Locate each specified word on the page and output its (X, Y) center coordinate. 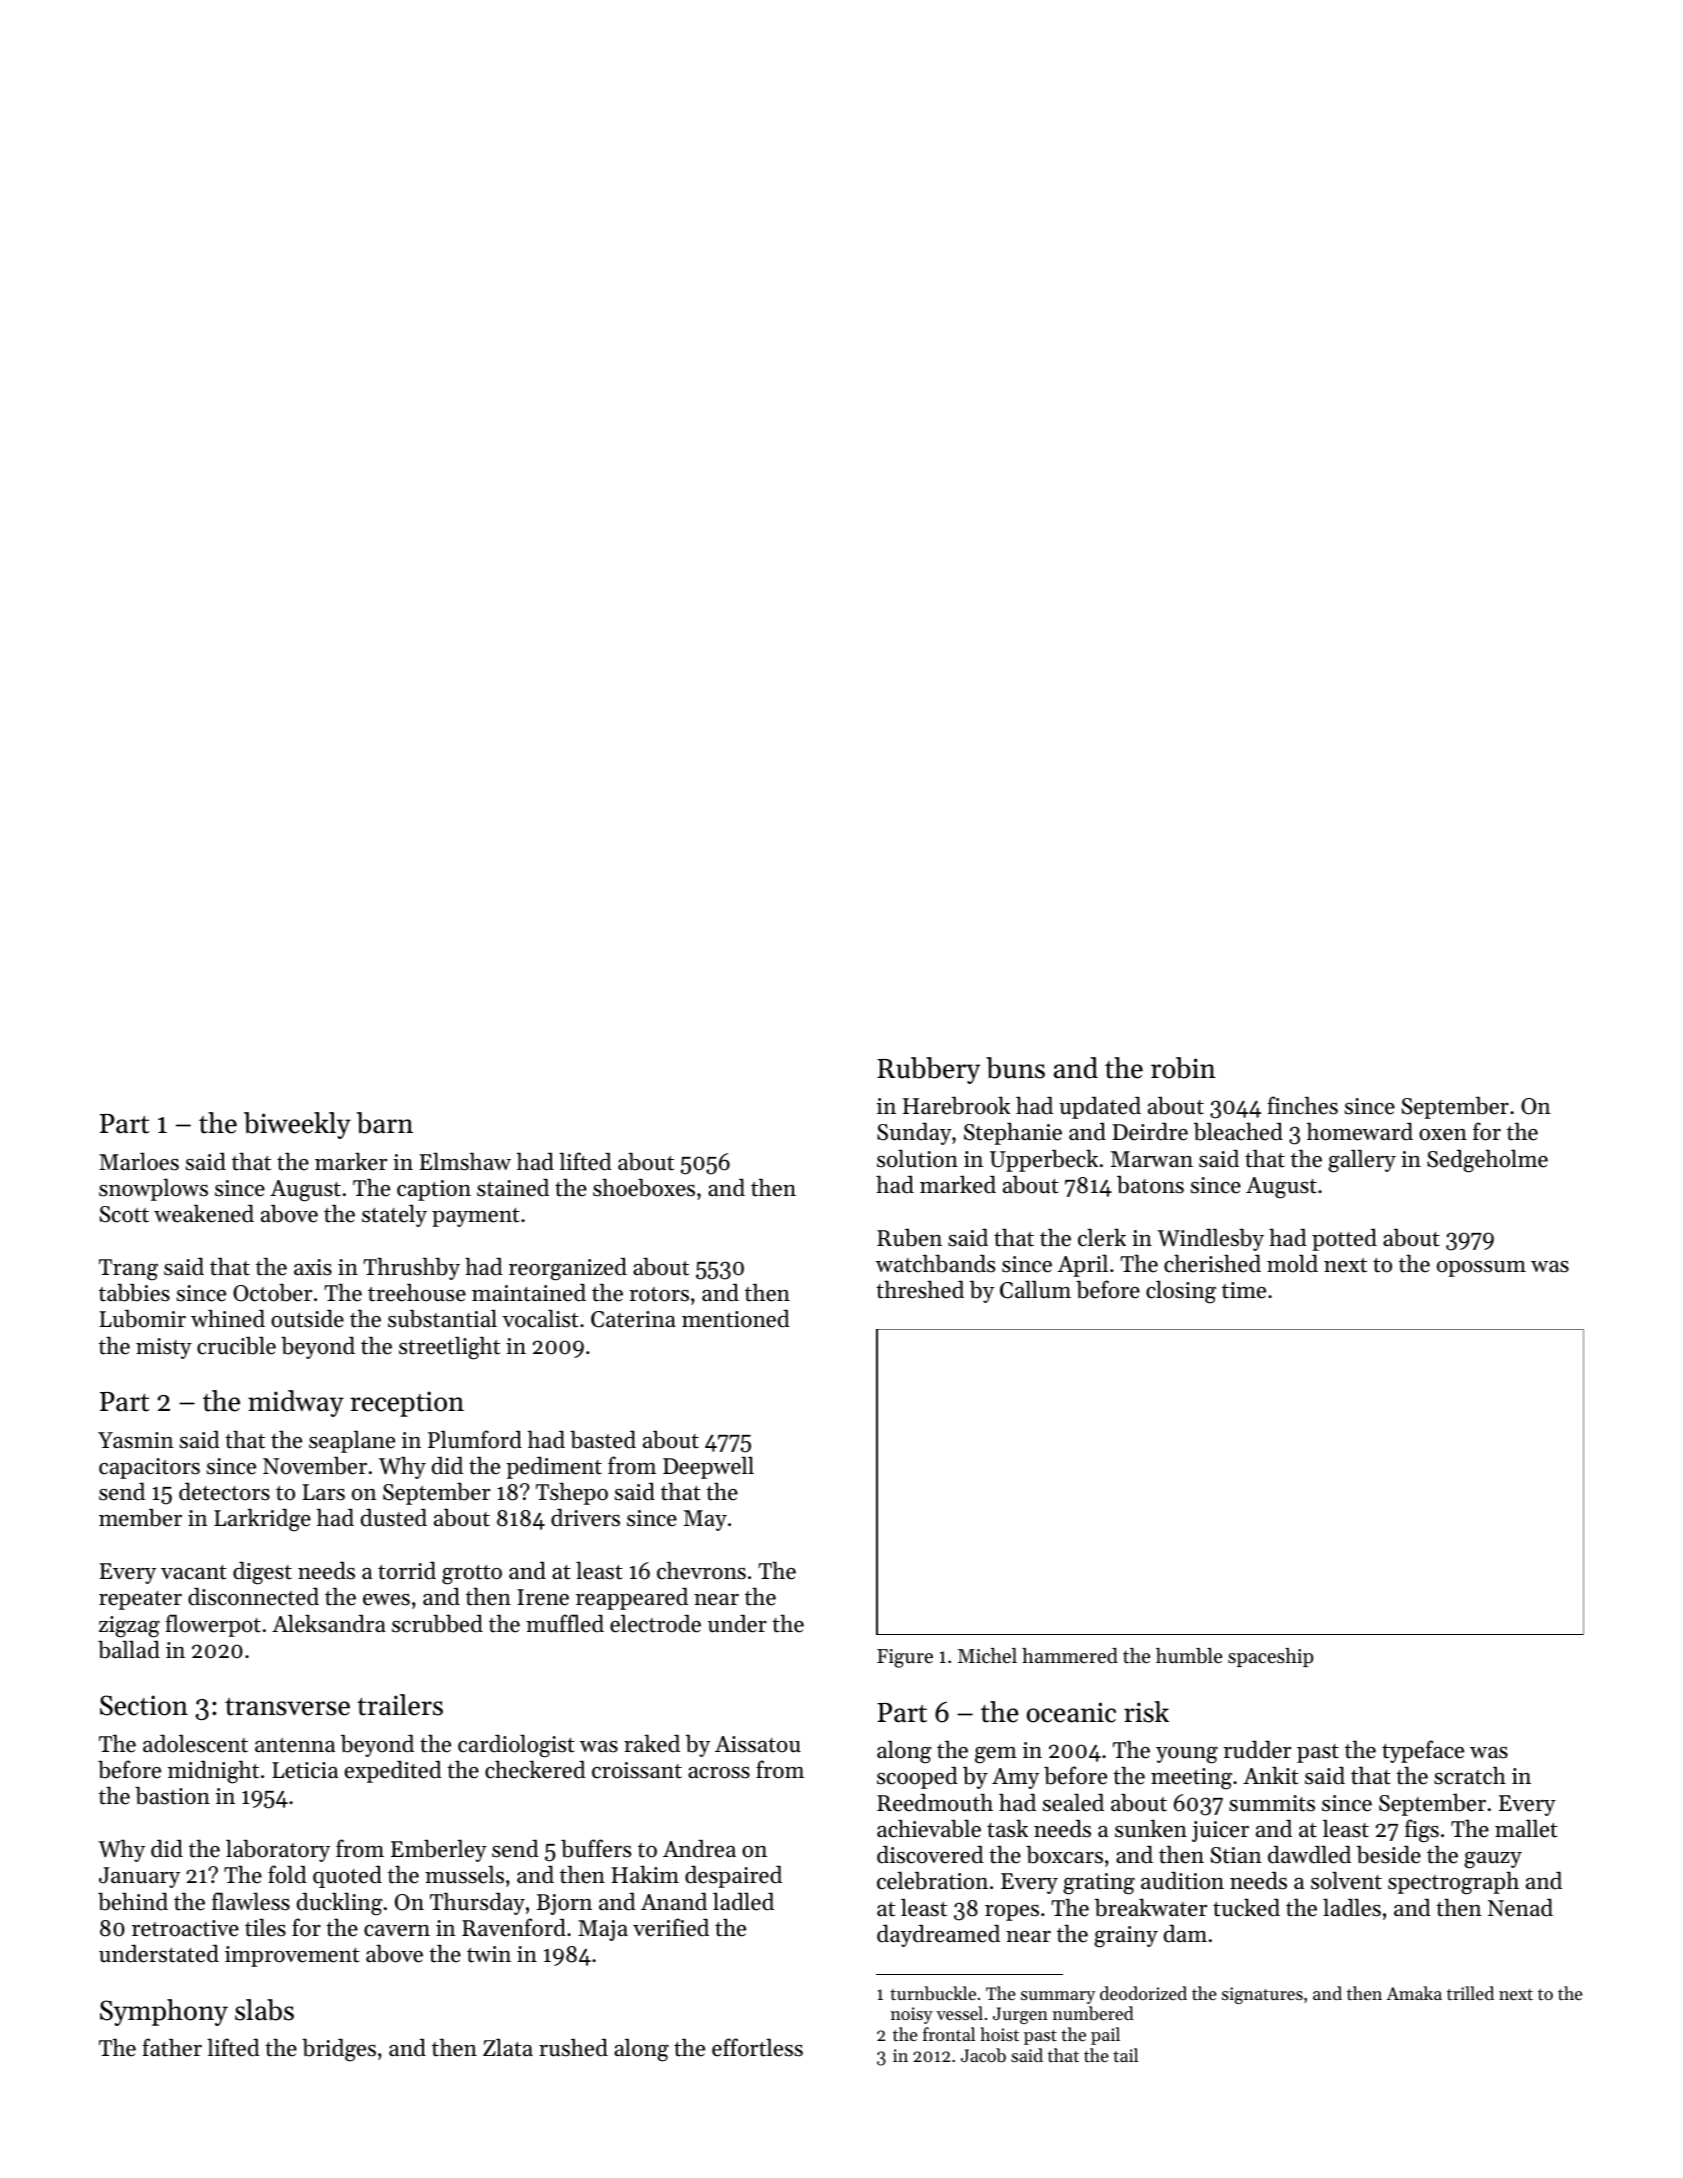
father (172, 2047)
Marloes (139, 1162)
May (705, 1520)
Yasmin (136, 1440)
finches (1302, 1105)
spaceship (1270, 1657)
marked (958, 1184)
